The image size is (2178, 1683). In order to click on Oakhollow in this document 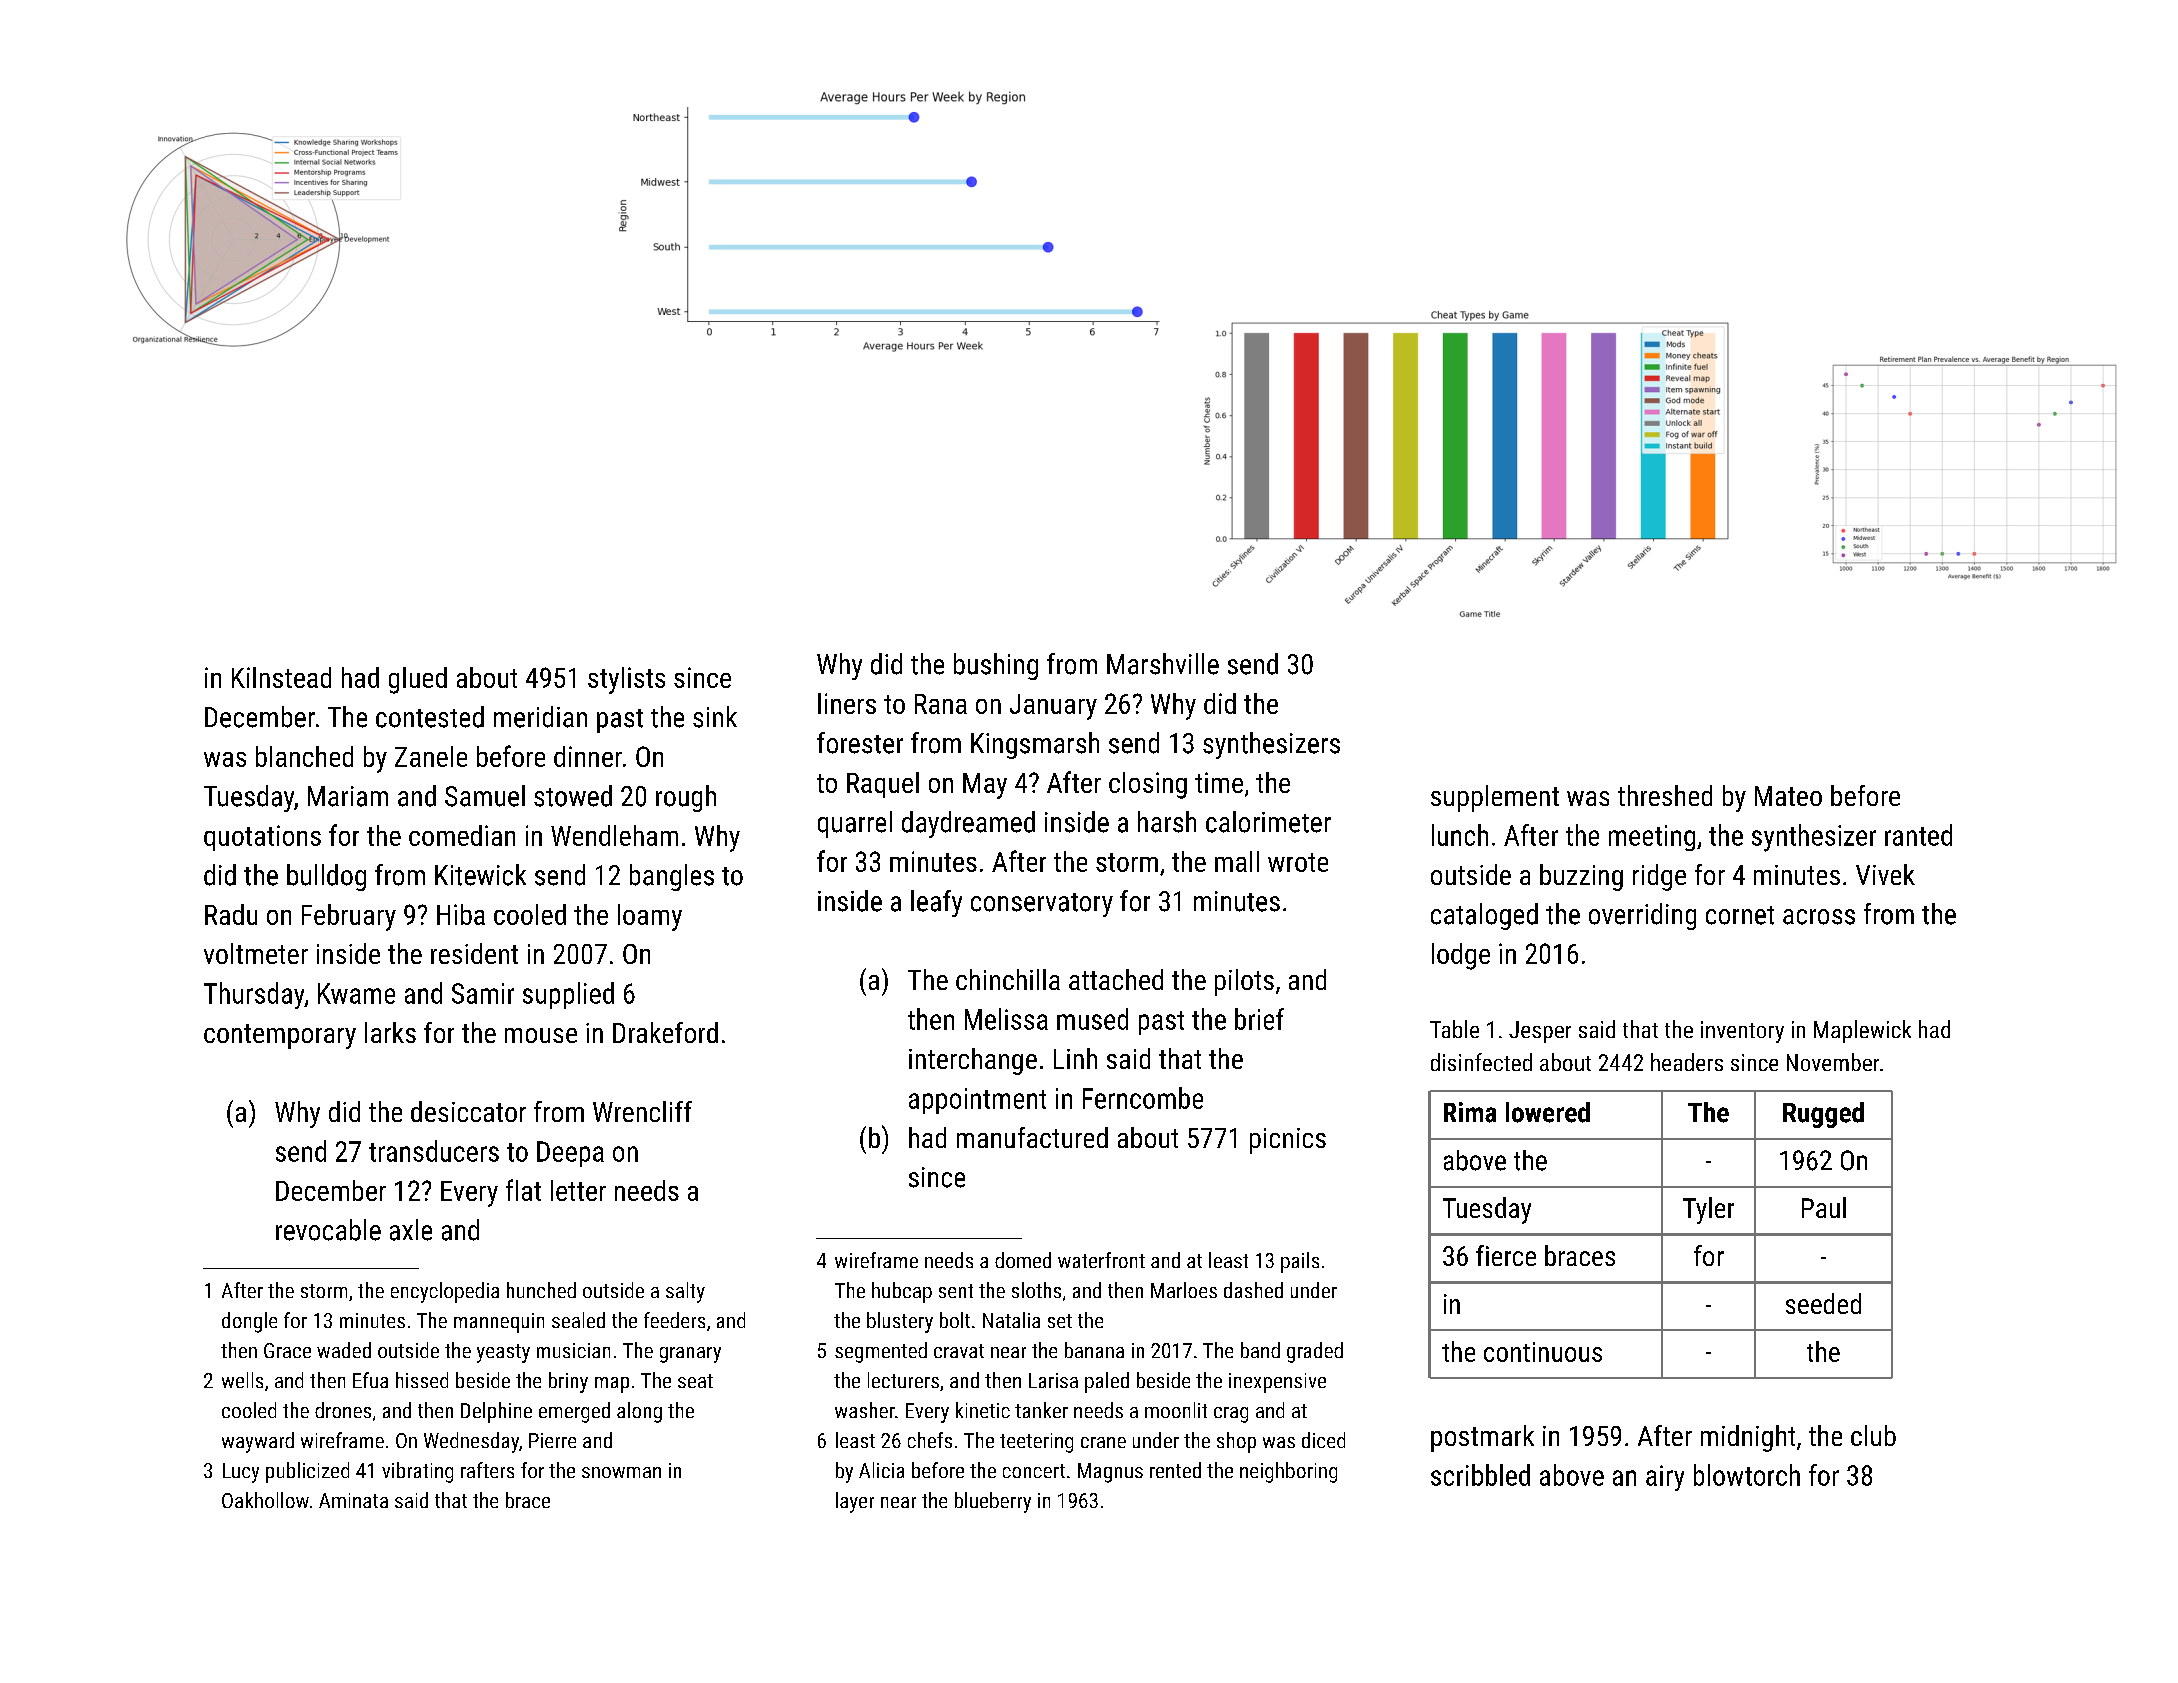, I will do `click(265, 1500)`.
